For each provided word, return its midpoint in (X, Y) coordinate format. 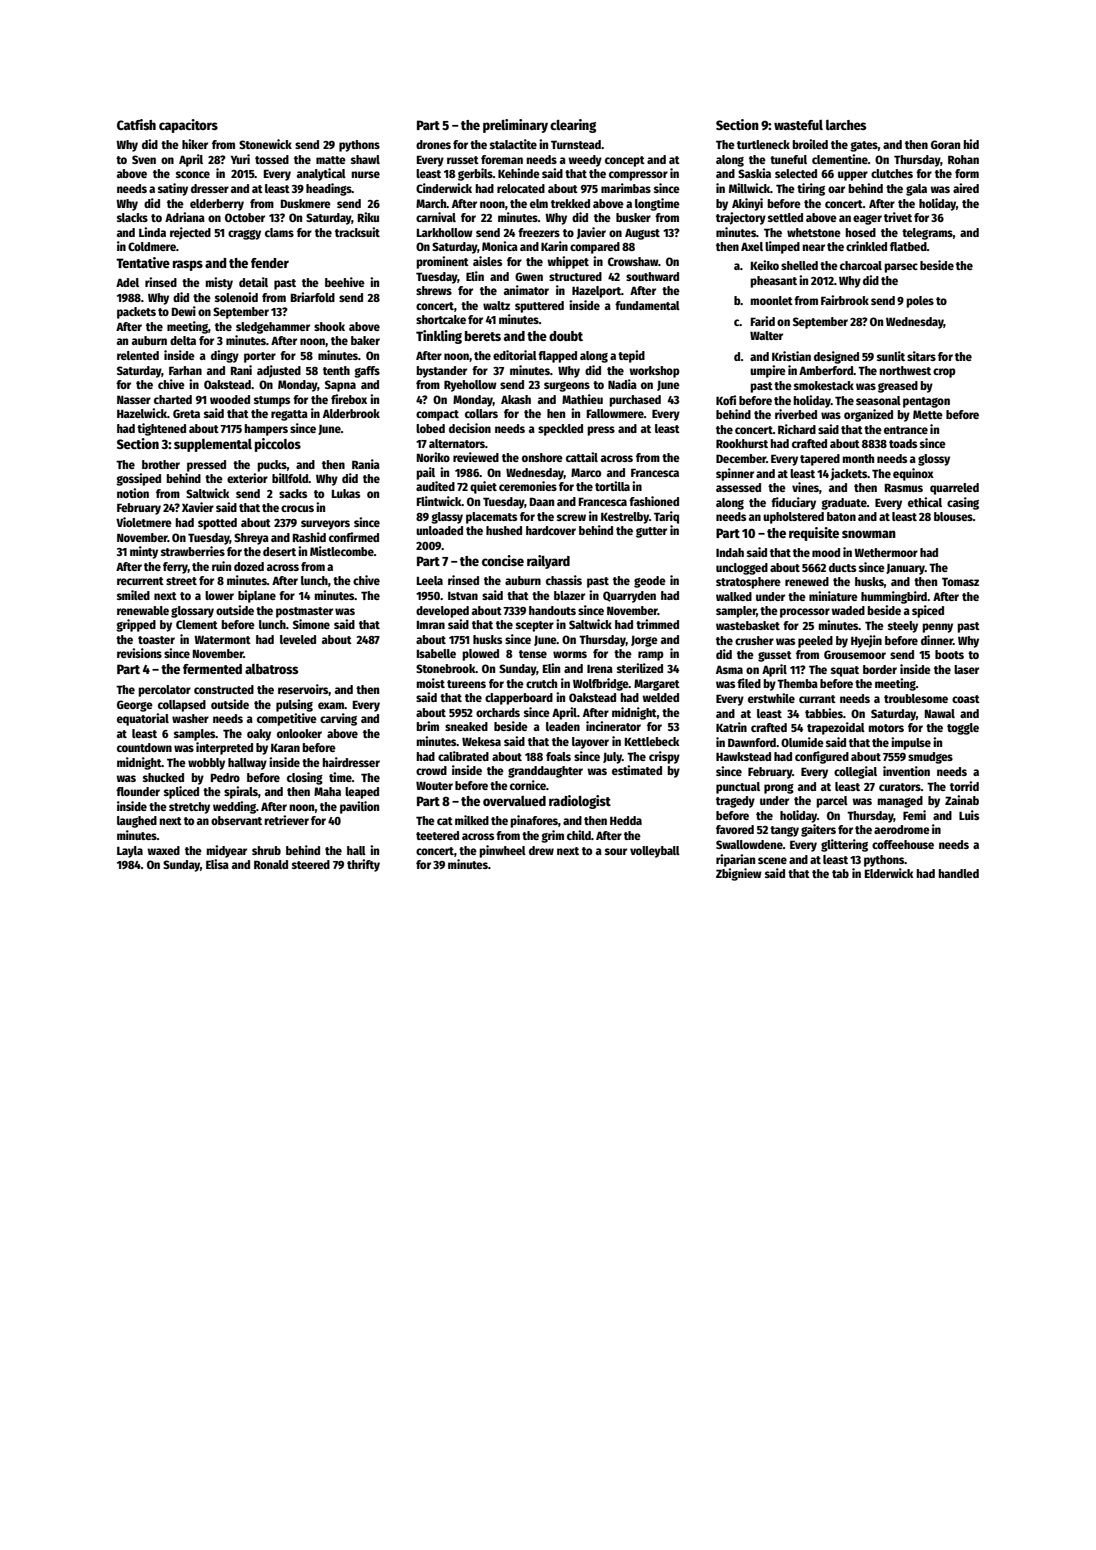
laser (966, 669)
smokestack (824, 385)
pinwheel (502, 851)
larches (846, 125)
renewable (143, 610)
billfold (290, 478)
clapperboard (519, 699)
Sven (144, 159)
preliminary (515, 126)
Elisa (217, 864)
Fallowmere (615, 413)
